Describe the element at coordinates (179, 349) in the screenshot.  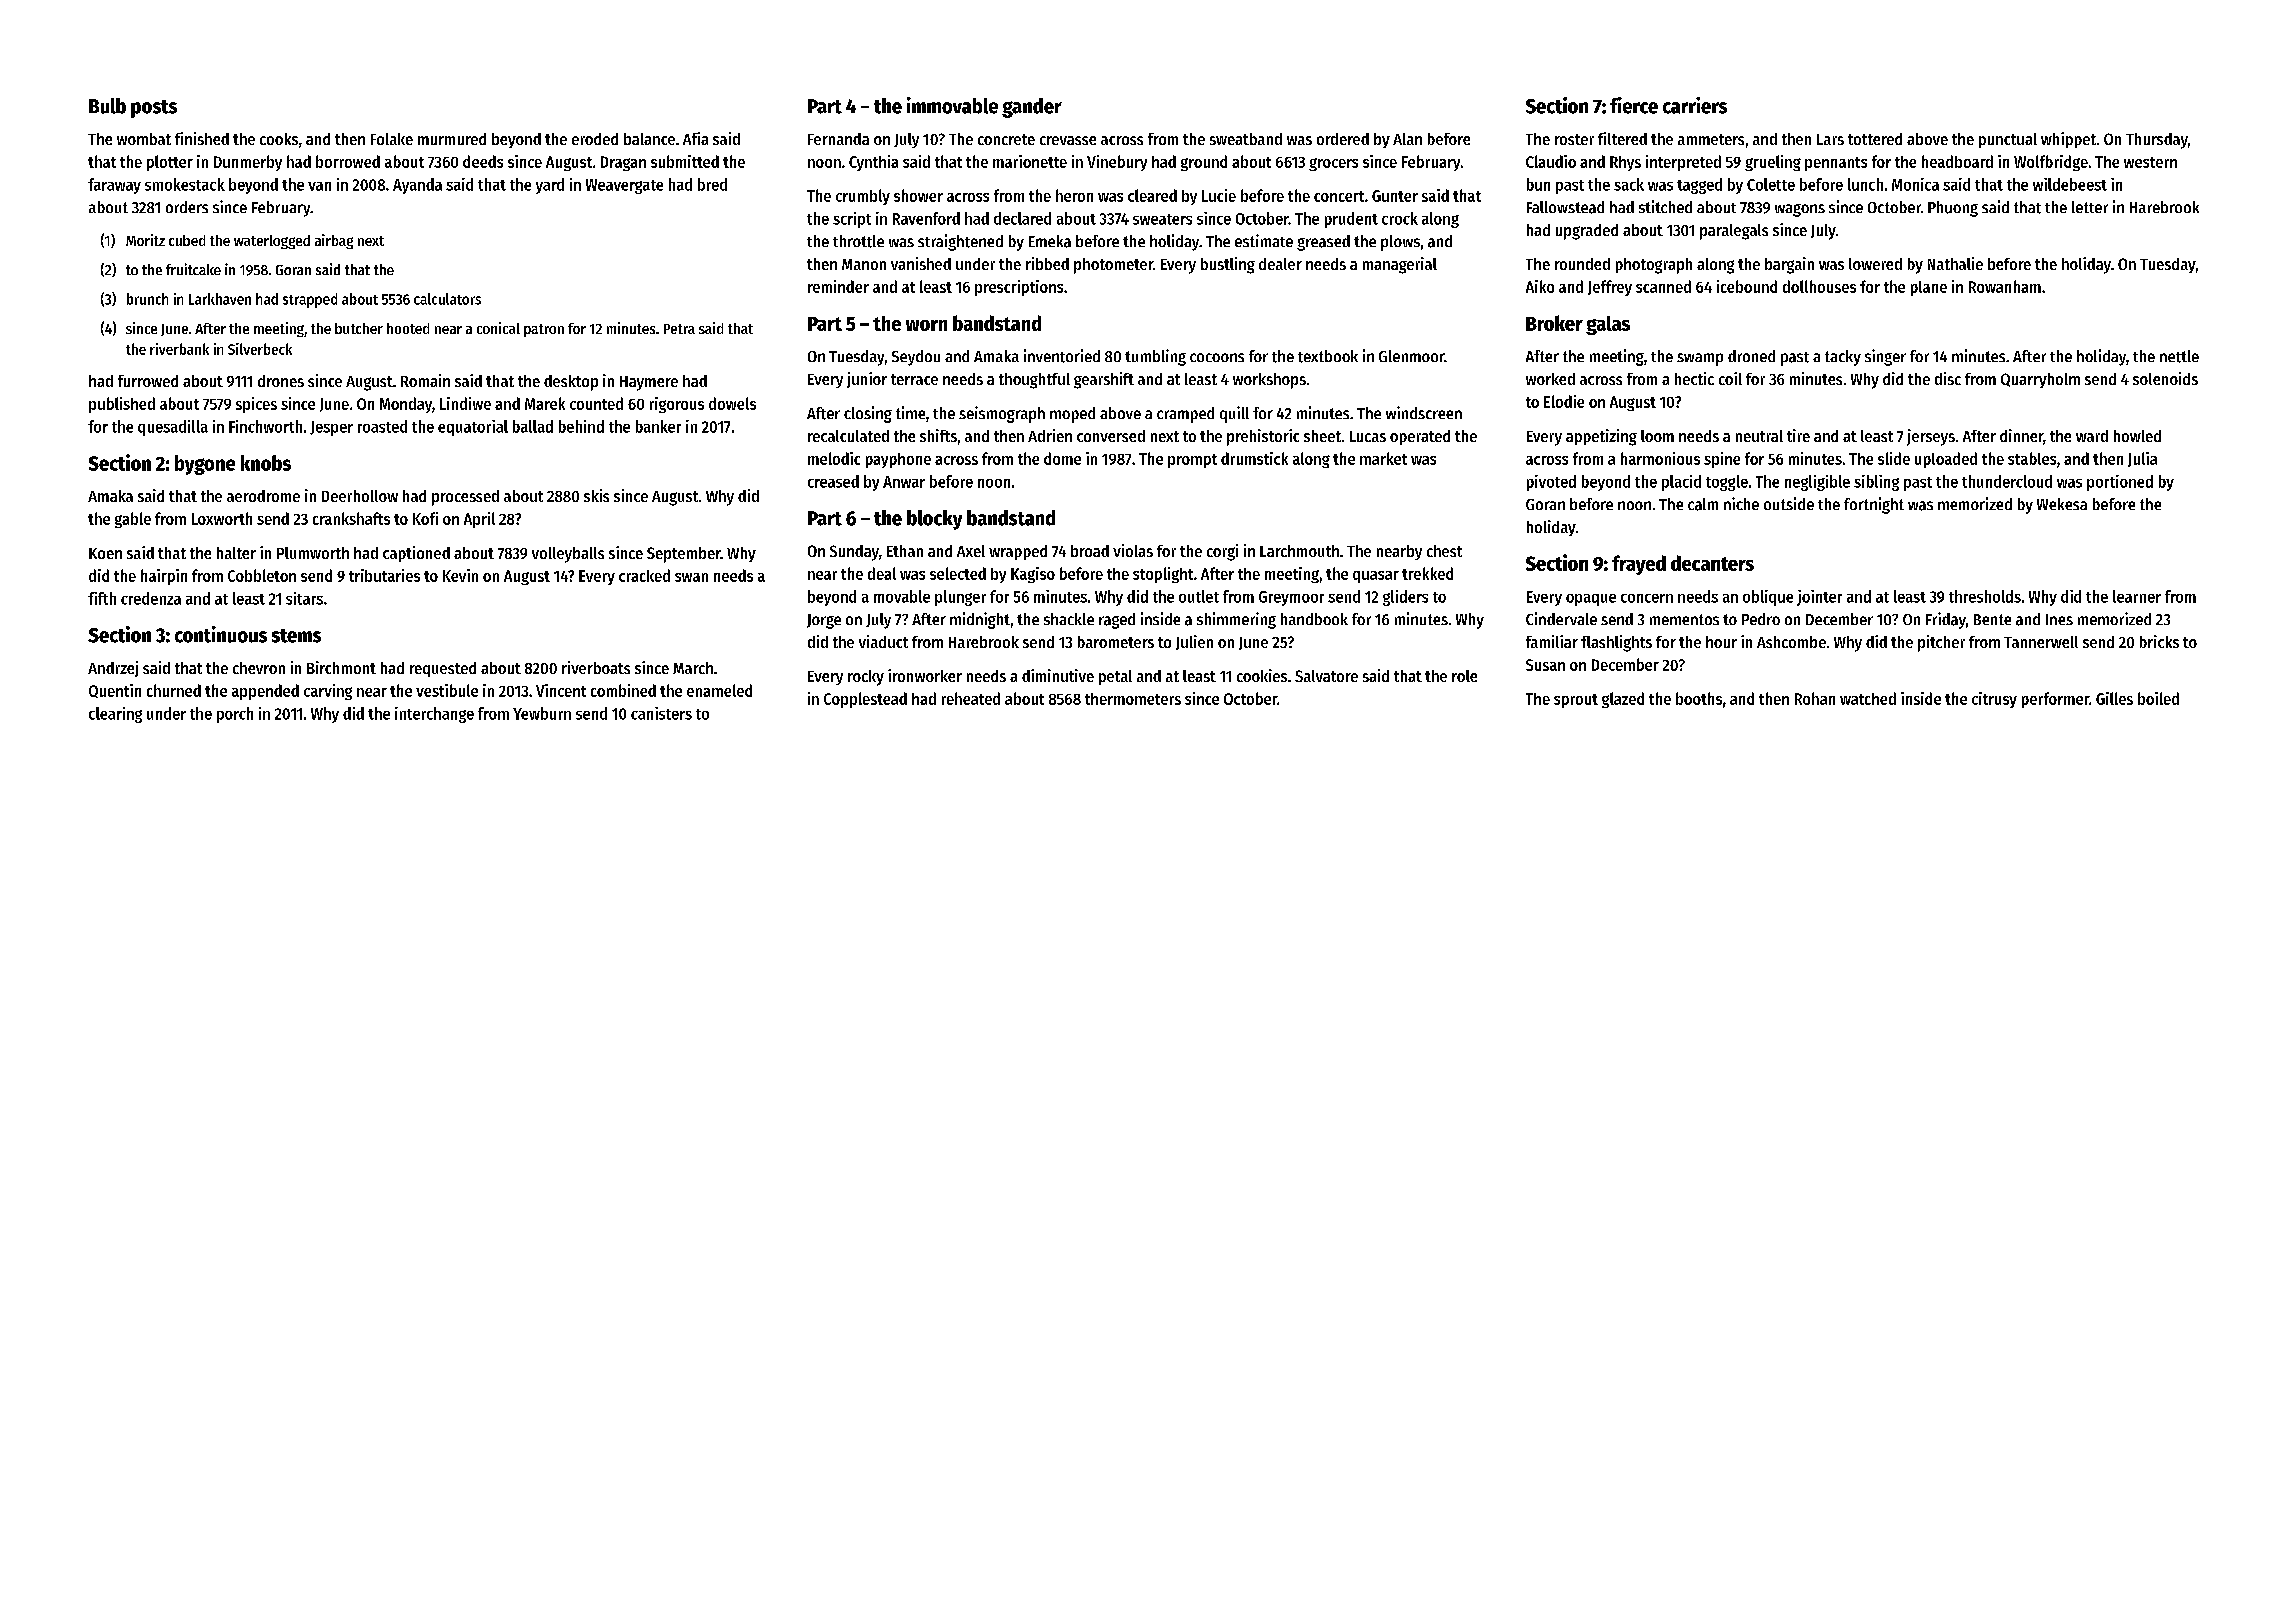
I see `riverbank` at that location.
